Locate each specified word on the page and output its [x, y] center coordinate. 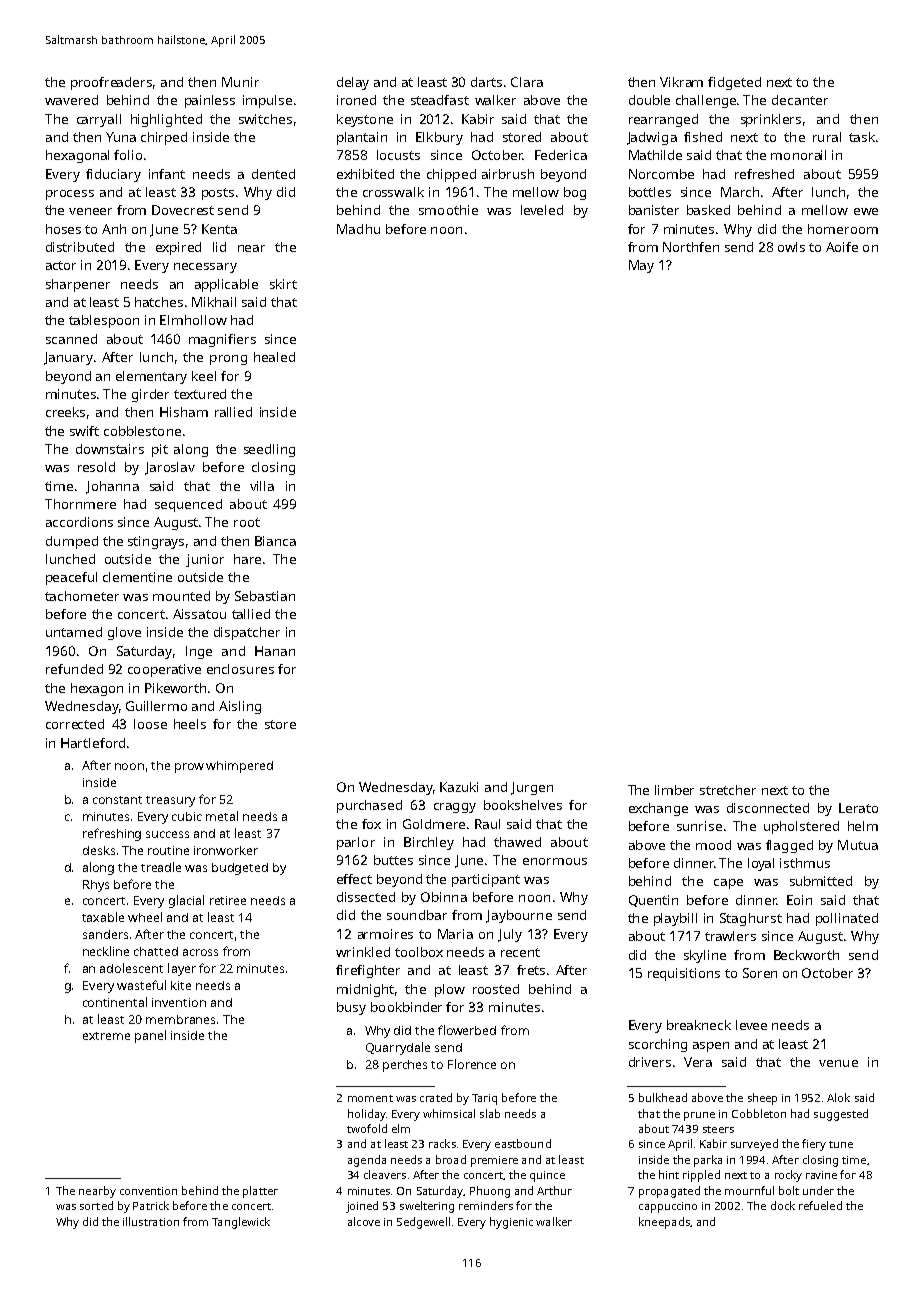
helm [863, 826]
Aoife [842, 247]
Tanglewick [241, 1223]
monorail [798, 155]
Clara [527, 82]
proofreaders [111, 83]
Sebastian [265, 596]
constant [117, 800]
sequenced [188, 505]
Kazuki [459, 787]
